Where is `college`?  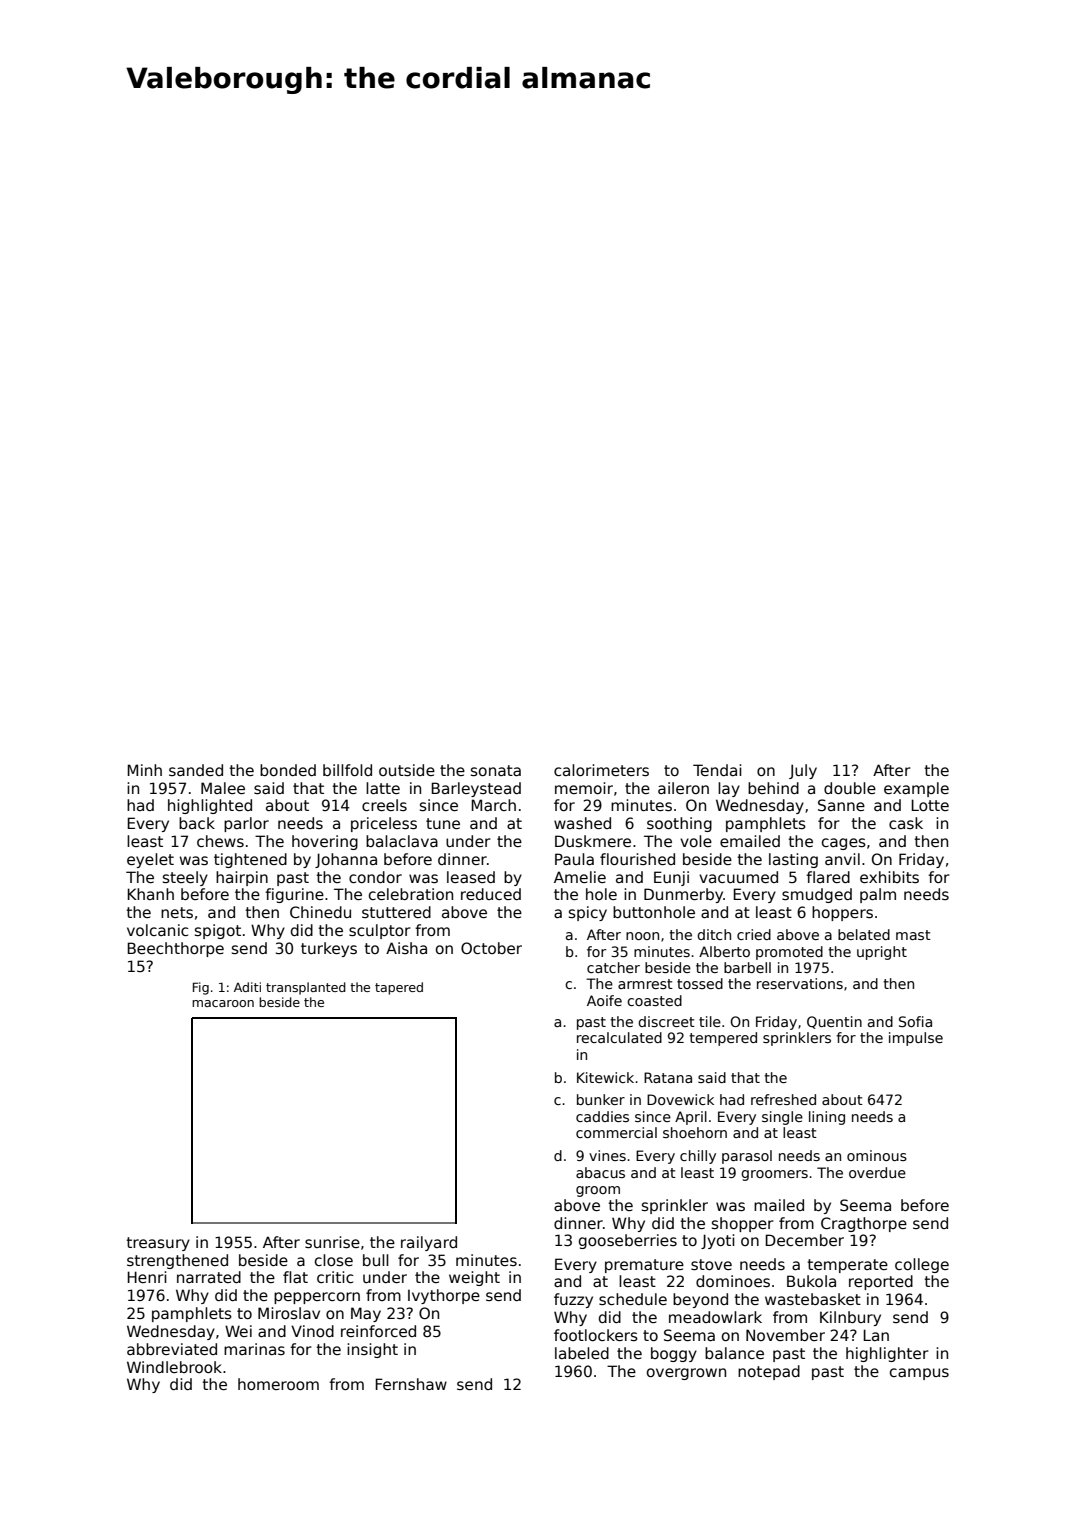
college is located at coordinates (922, 1265).
